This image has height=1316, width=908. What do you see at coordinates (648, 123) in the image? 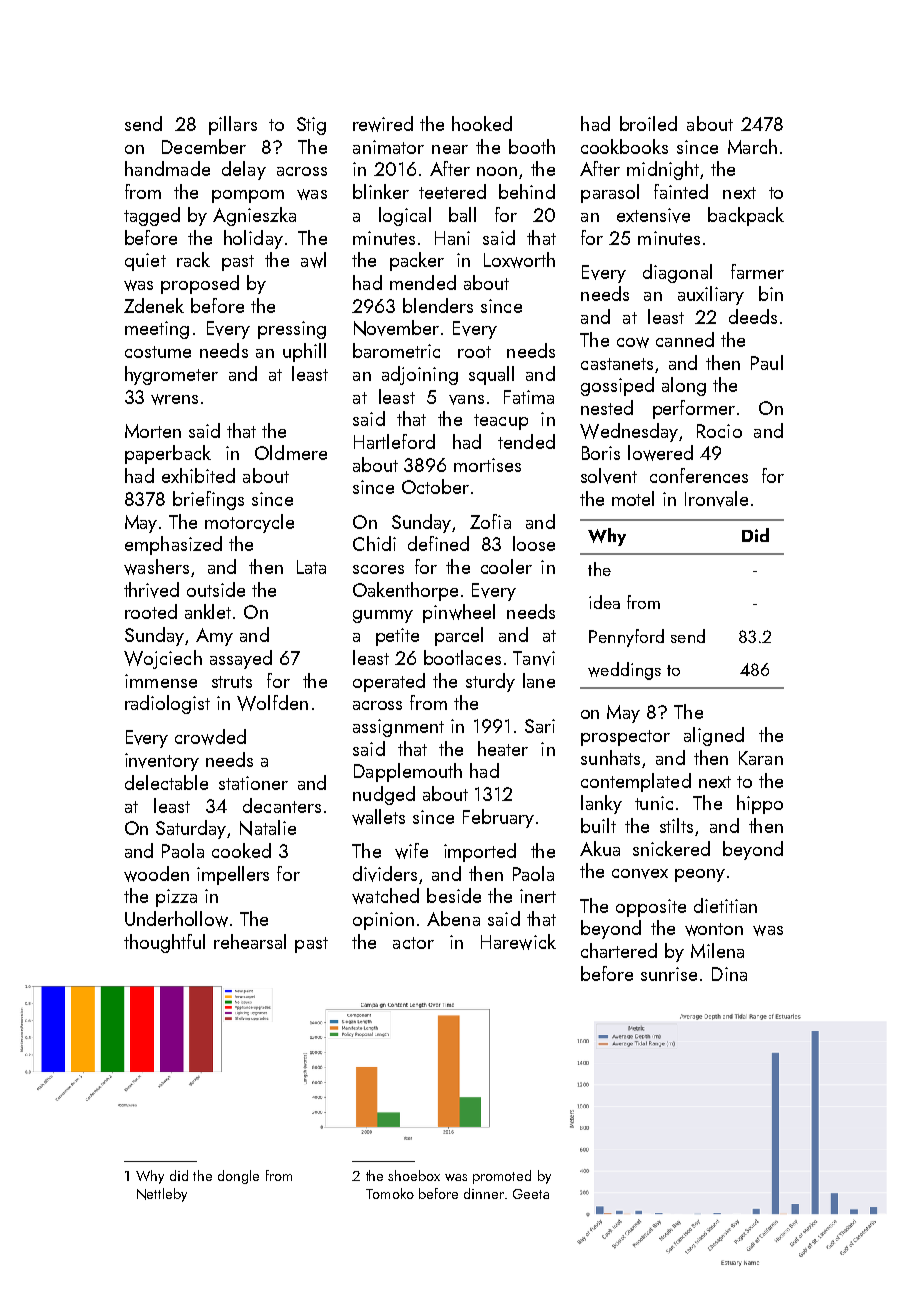
I see `broiled` at bounding box center [648, 123].
